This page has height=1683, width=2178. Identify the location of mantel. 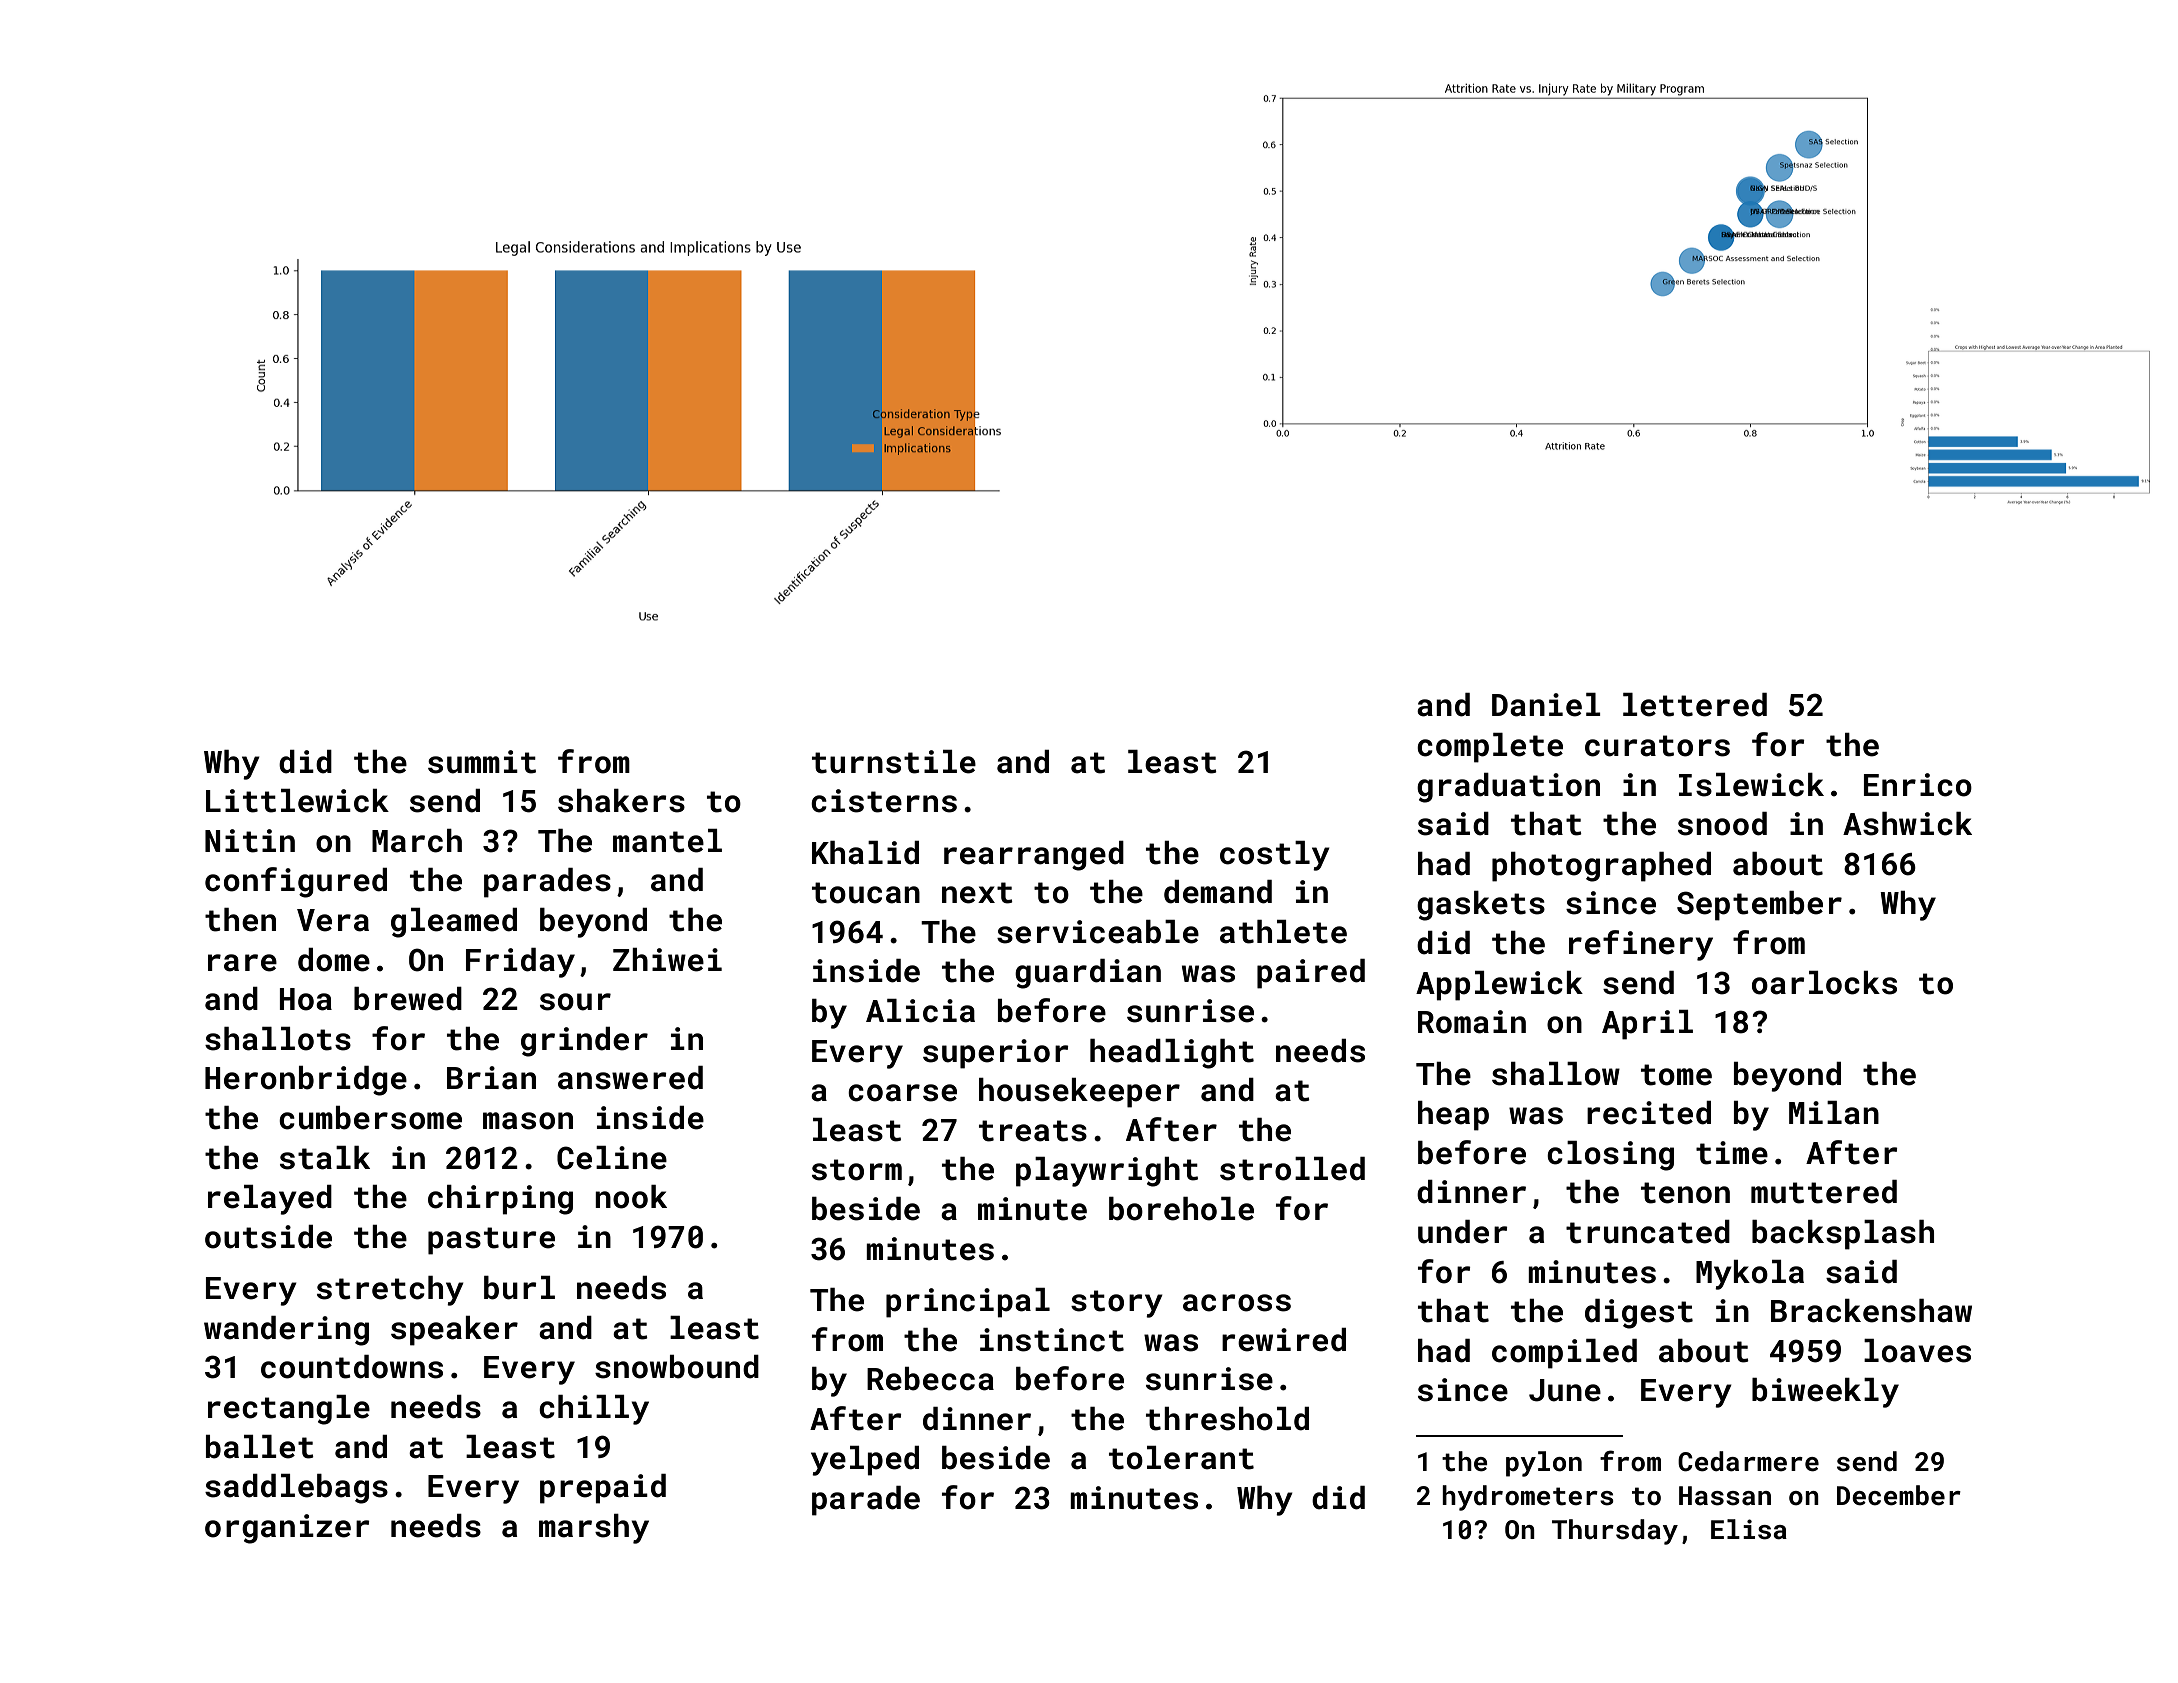
(667, 841).
